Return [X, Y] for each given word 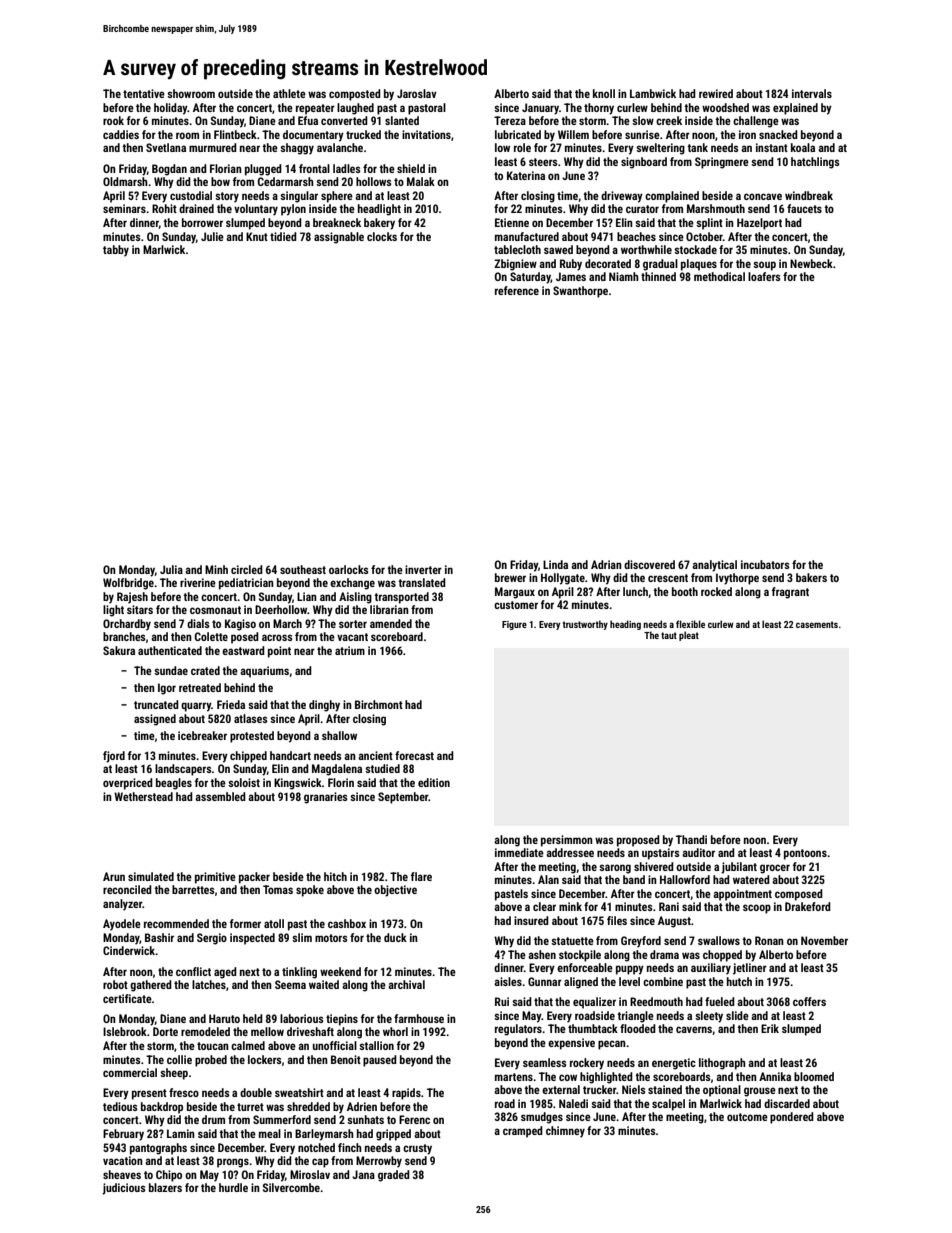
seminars [124, 208]
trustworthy [585, 625]
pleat [689, 636]
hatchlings [815, 163]
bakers [811, 577]
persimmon [567, 841]
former [245, 923]
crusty [417, 1149]
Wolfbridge [128, 584]
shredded [308, 1106]
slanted [402, 120]
